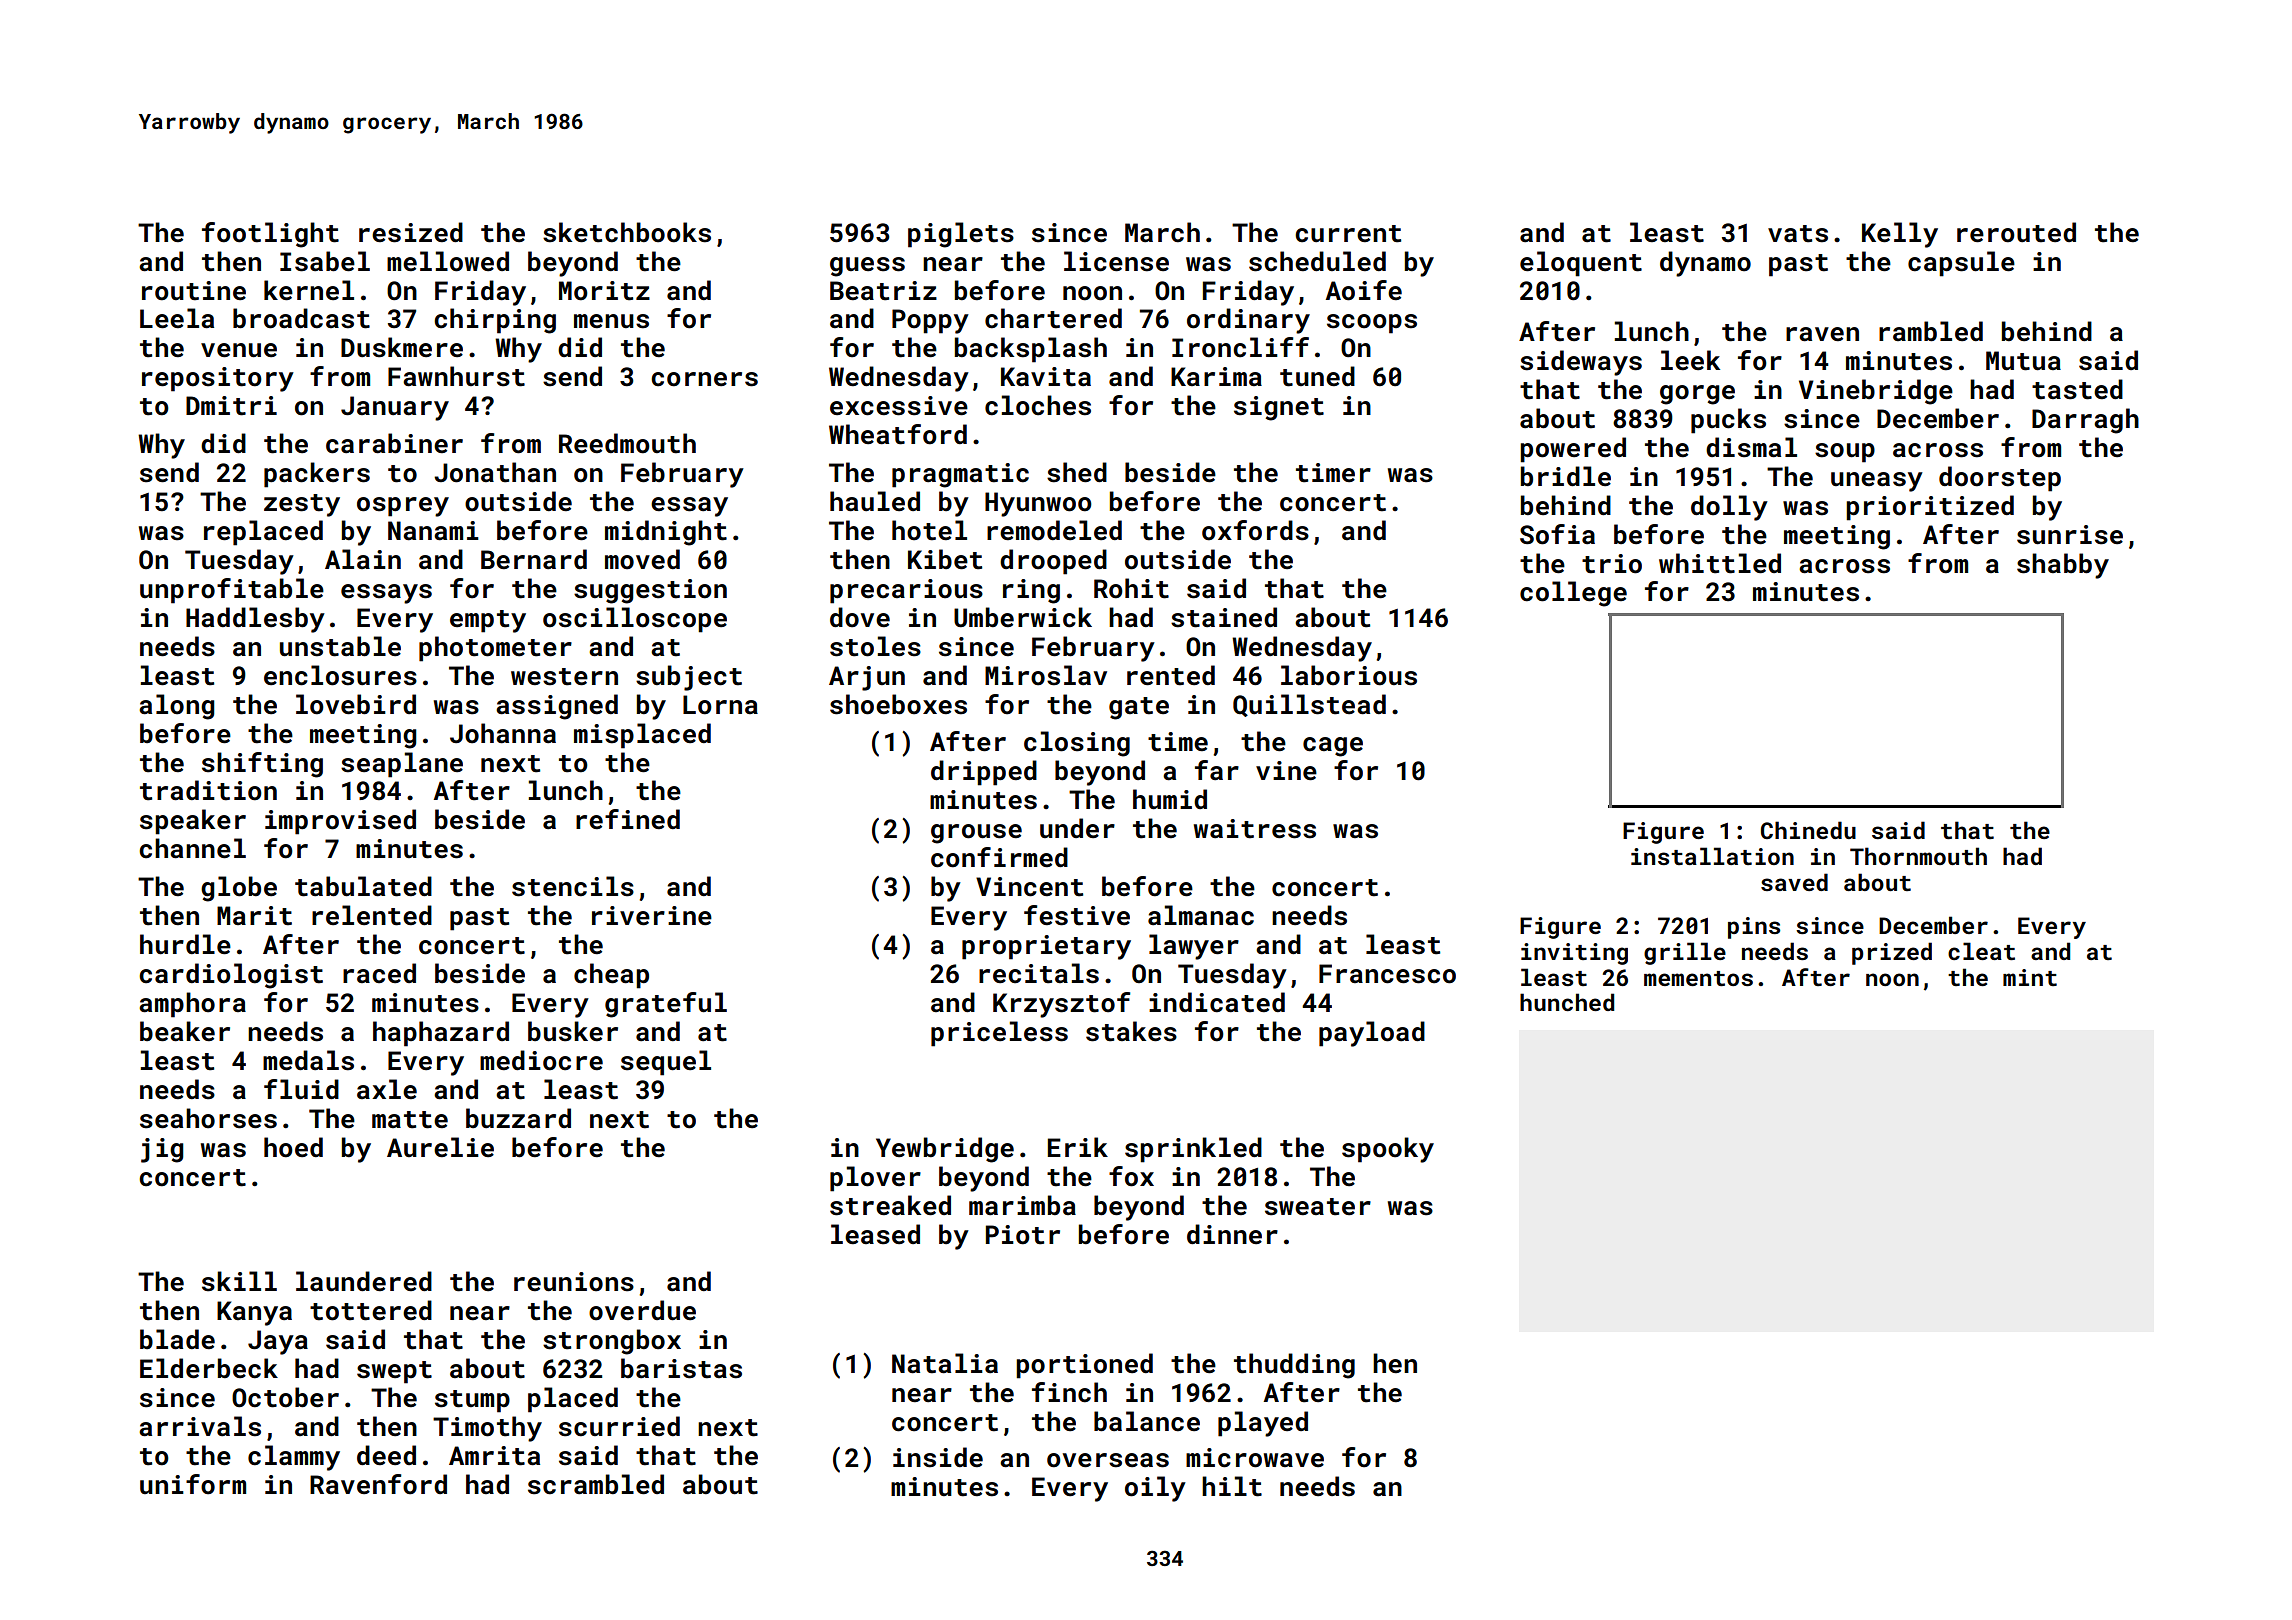  What do you see at coordinates (627, 443) in the image?
I see `Reedmouth` at bounding box center [627, 443].
